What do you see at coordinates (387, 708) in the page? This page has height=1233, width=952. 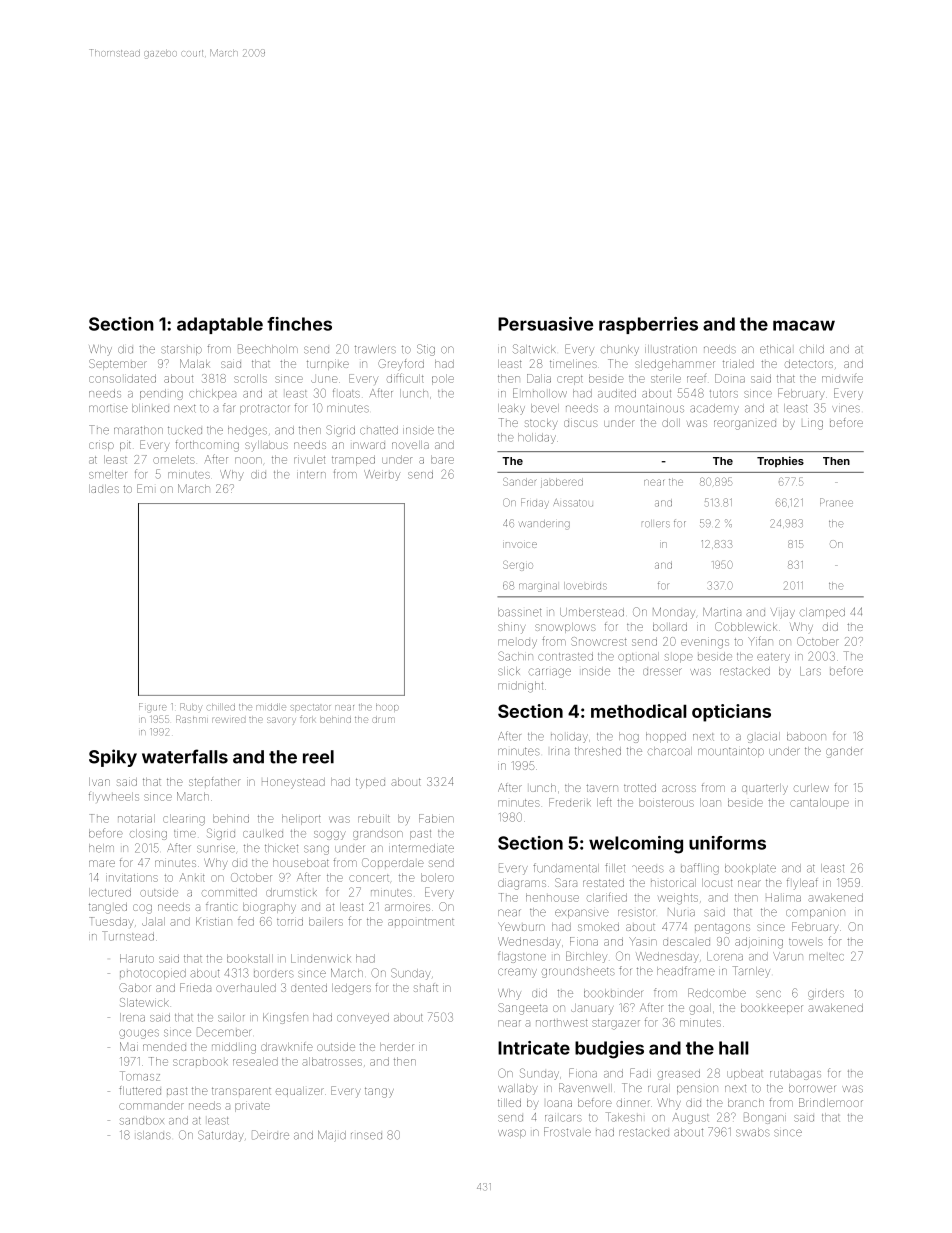 I see `hoop` at bounding box center [387, 708].
